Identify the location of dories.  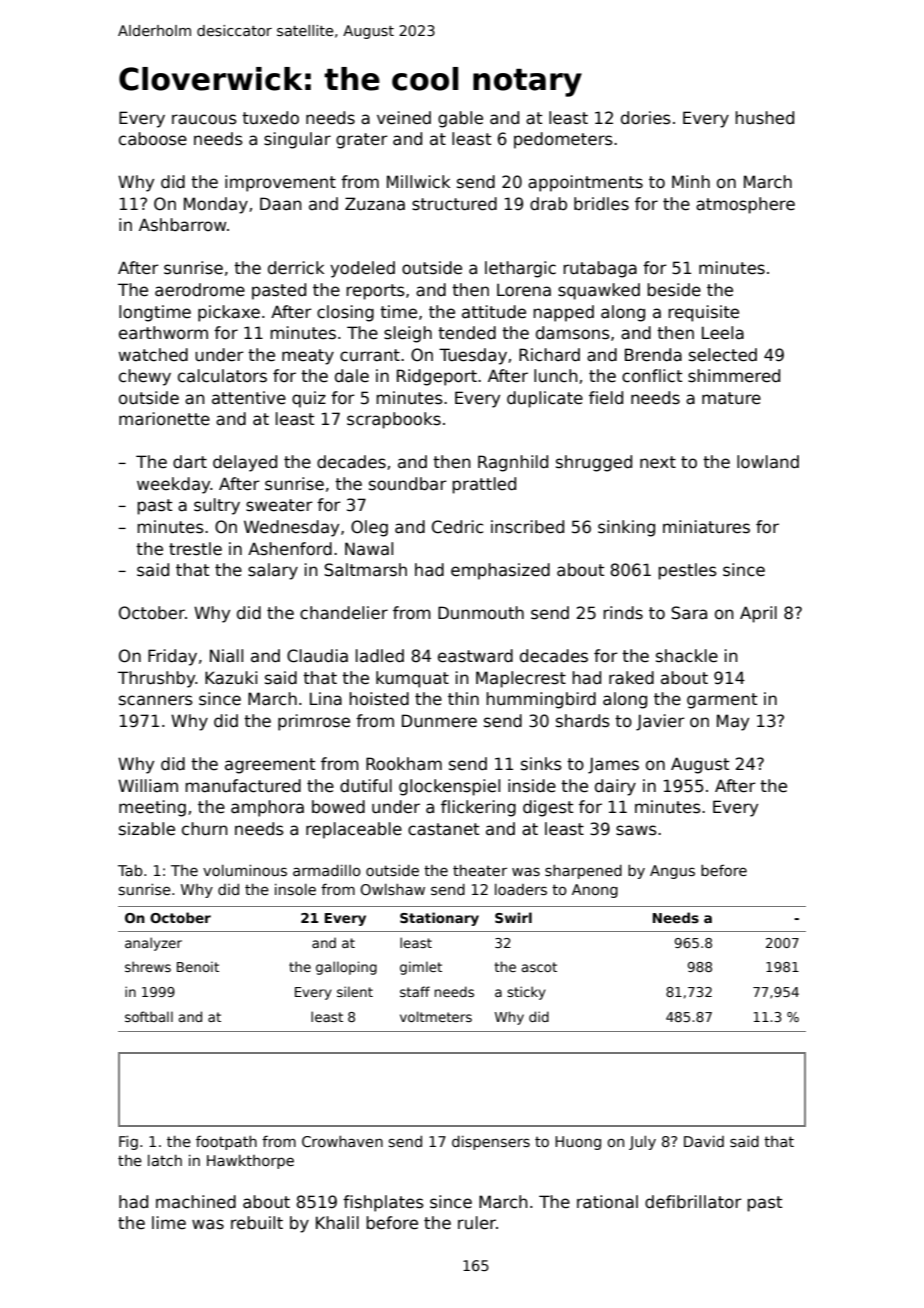
(646, 118).
